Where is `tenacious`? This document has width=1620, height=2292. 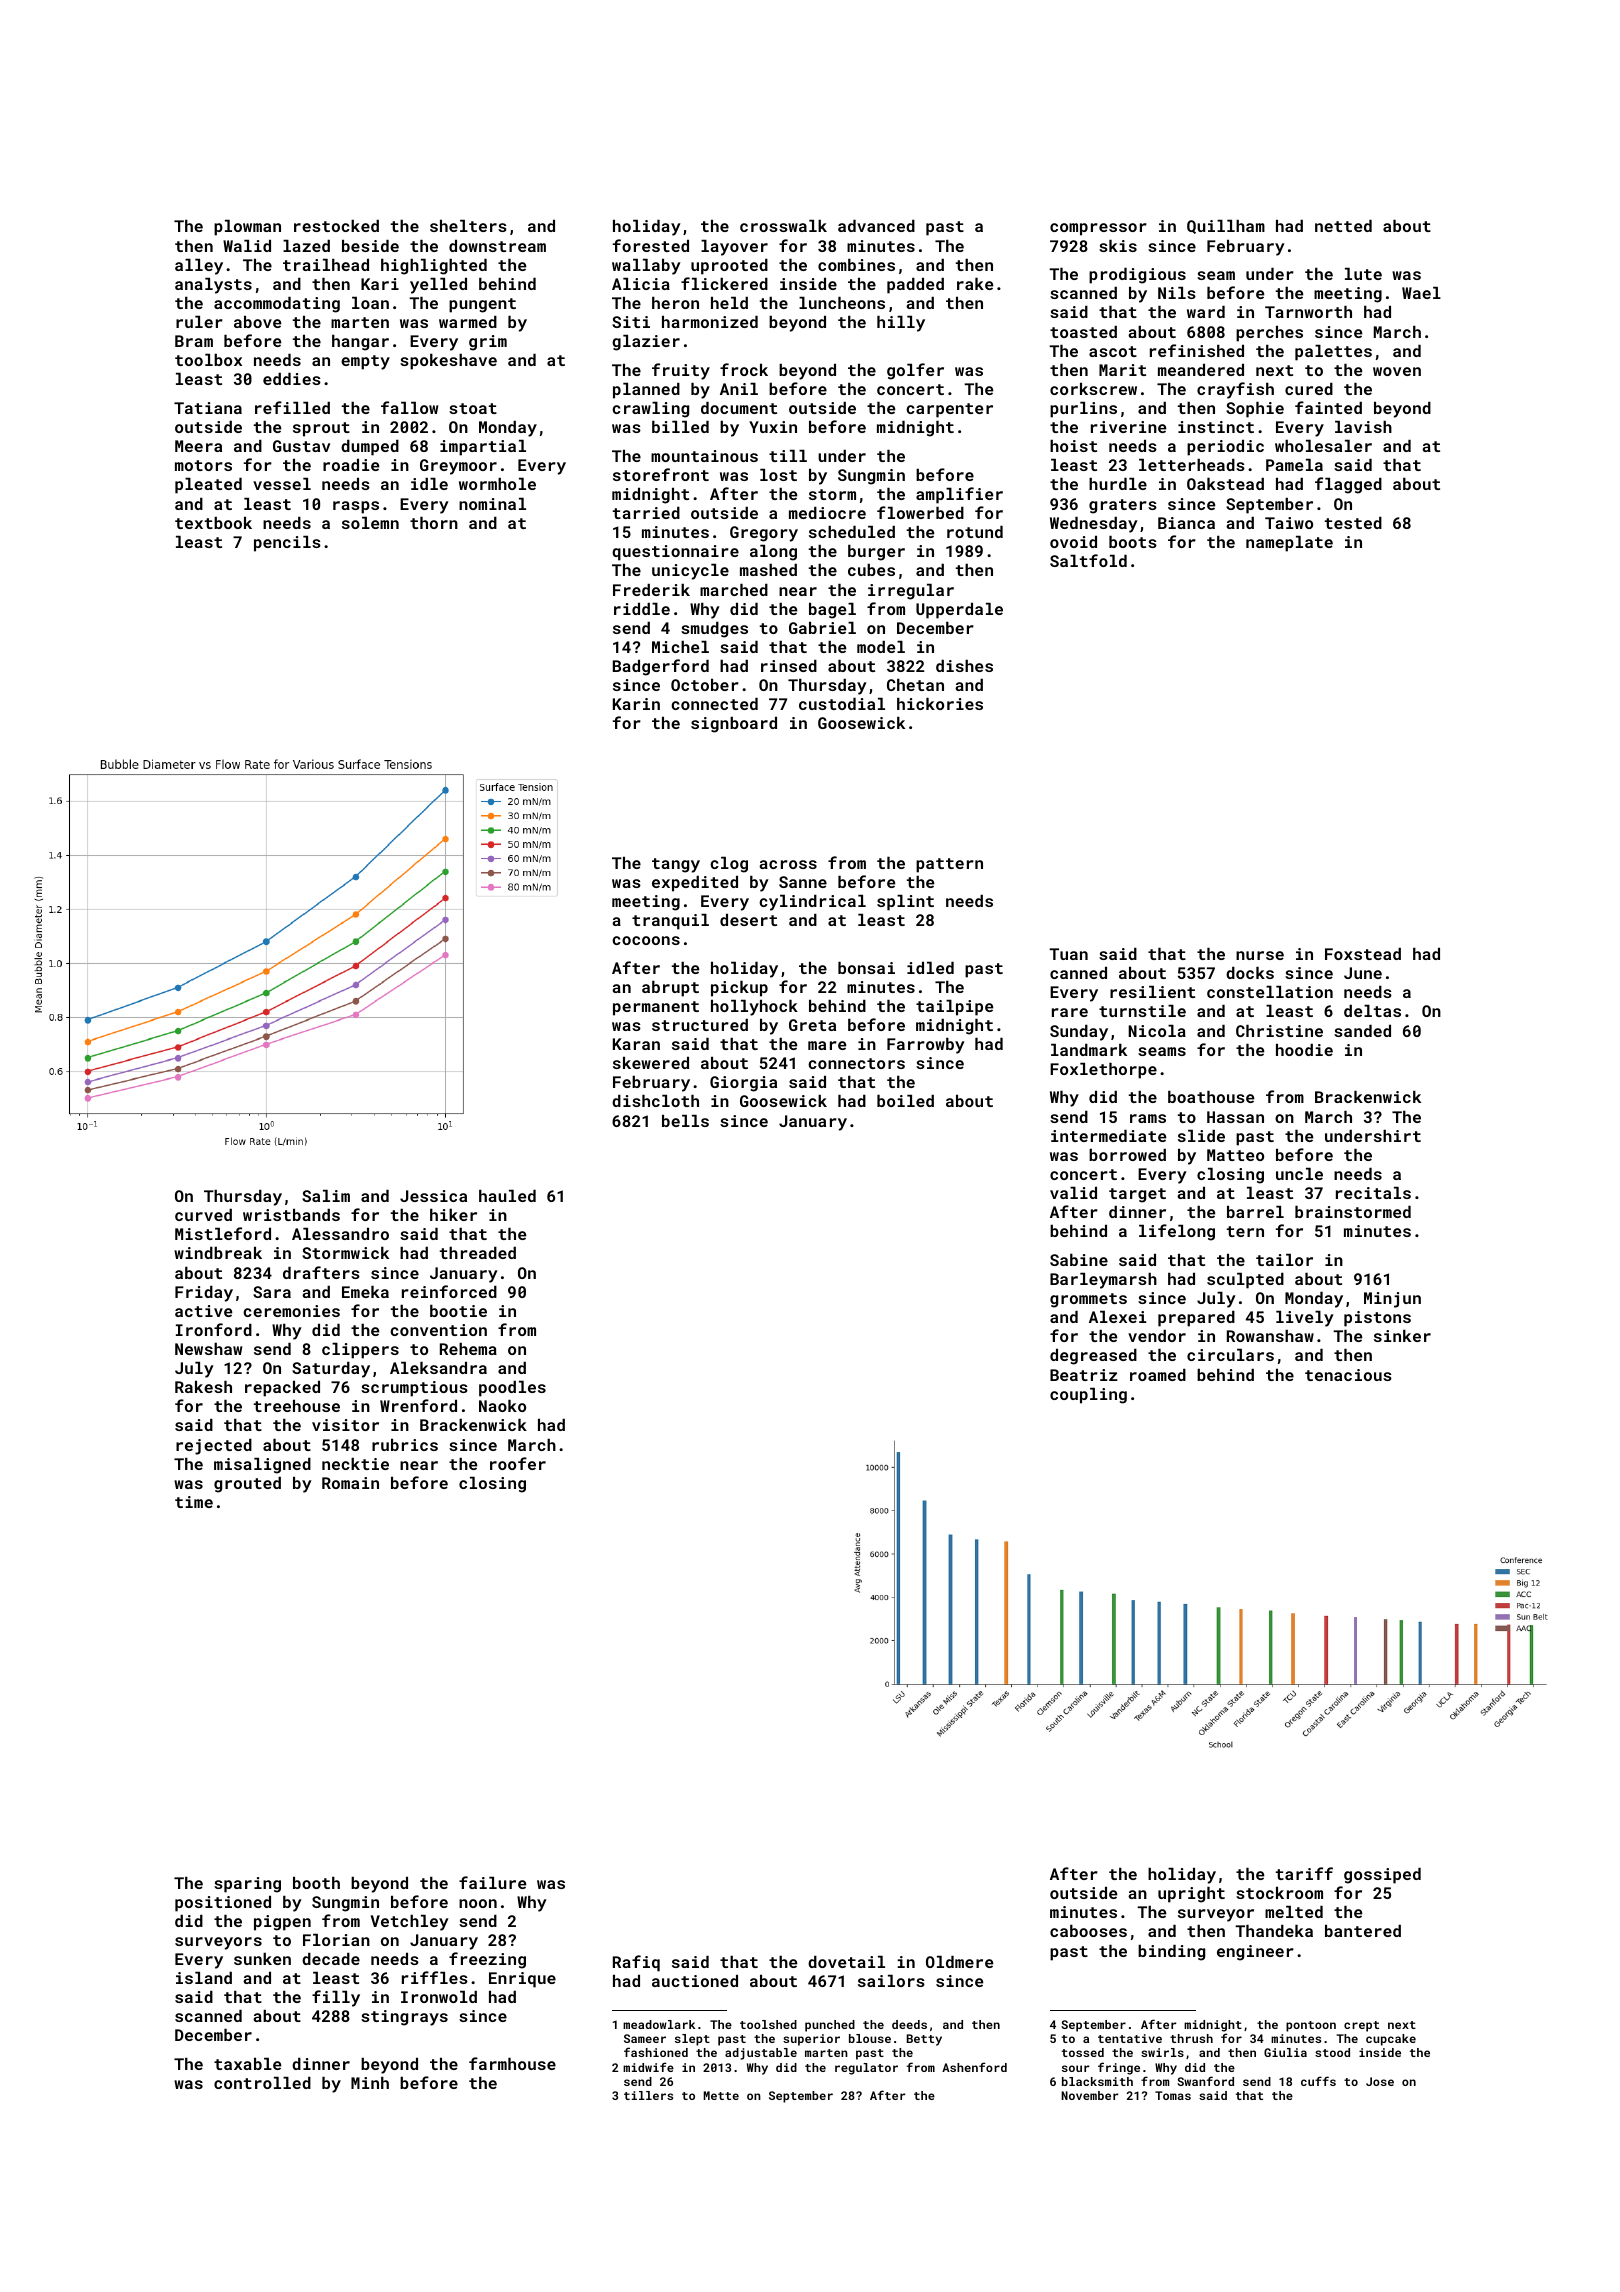 tenacious is located at coordinates (1348, 1375).
